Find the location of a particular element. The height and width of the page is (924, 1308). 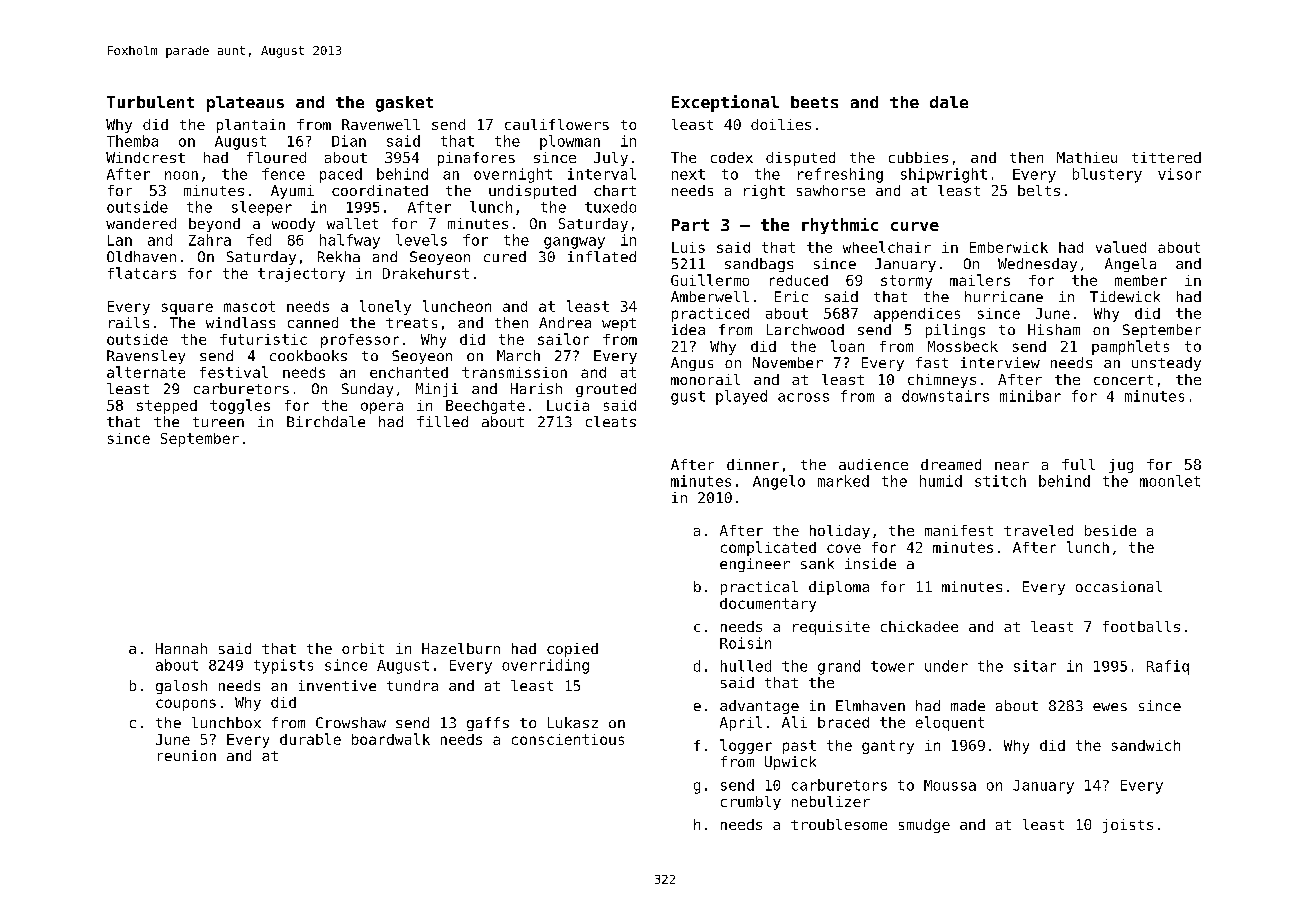

concert is located at coordinates (1123, 380).
